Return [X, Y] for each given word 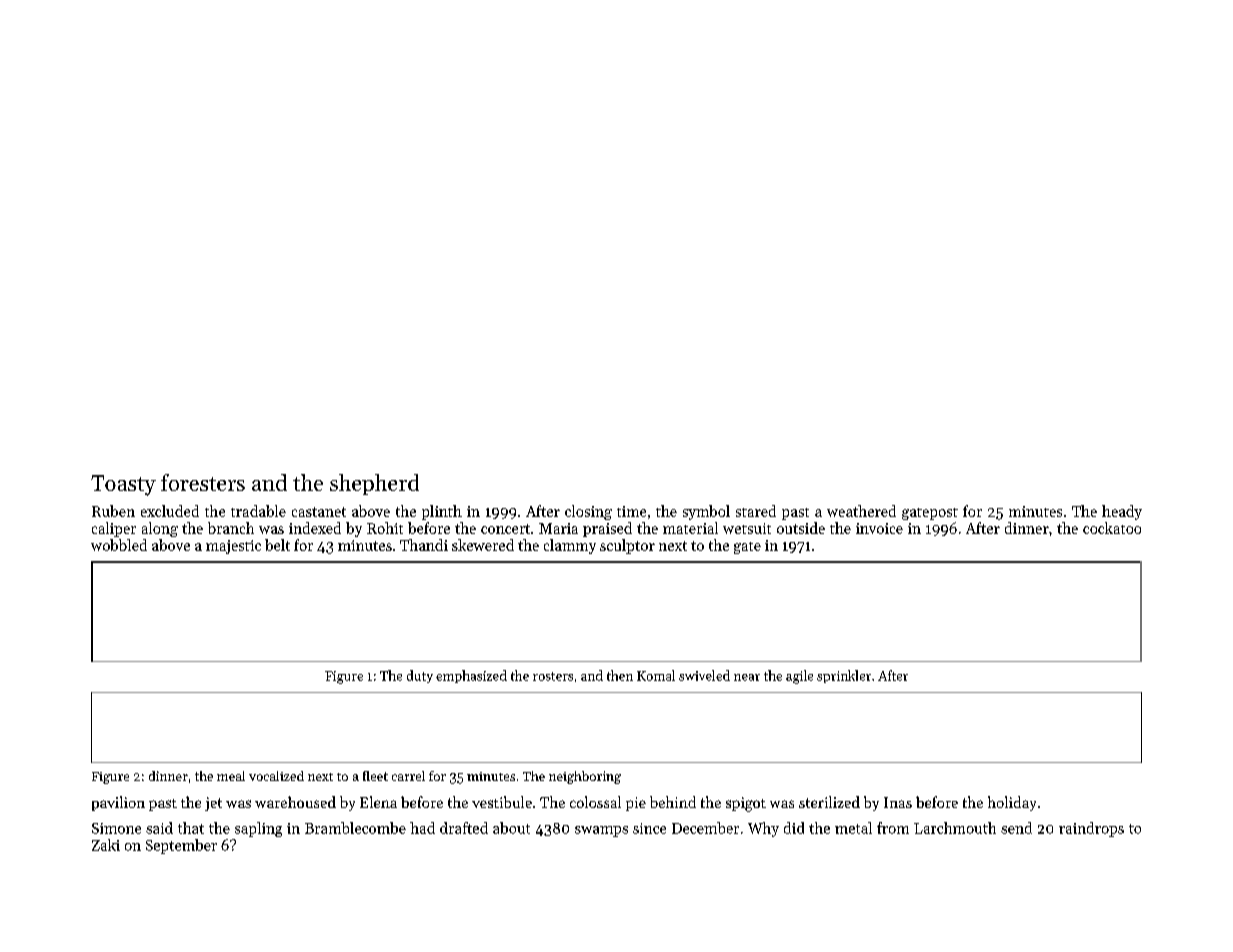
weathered [861, 511]
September [181, 846]
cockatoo [1112, 528]
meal [231, 776]
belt [277, 545]
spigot [746, 804]
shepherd [374, 484]
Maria [558, 528]
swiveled [704, 675]
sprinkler [844, 676]
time [631, 511]
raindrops [1091, 829]
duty [420, 676]
